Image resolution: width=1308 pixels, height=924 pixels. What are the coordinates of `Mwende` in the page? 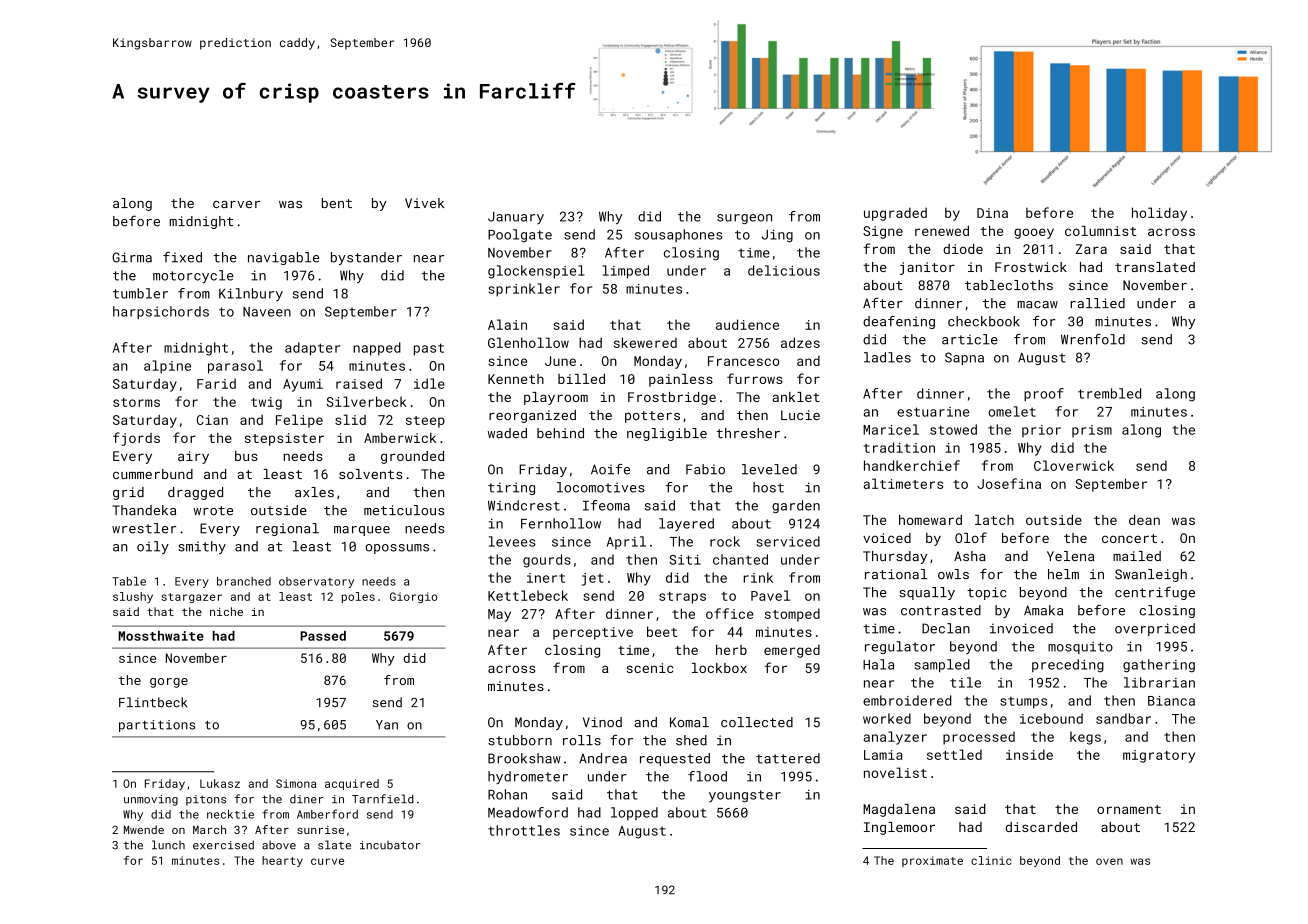 It's located at (144, 829).
